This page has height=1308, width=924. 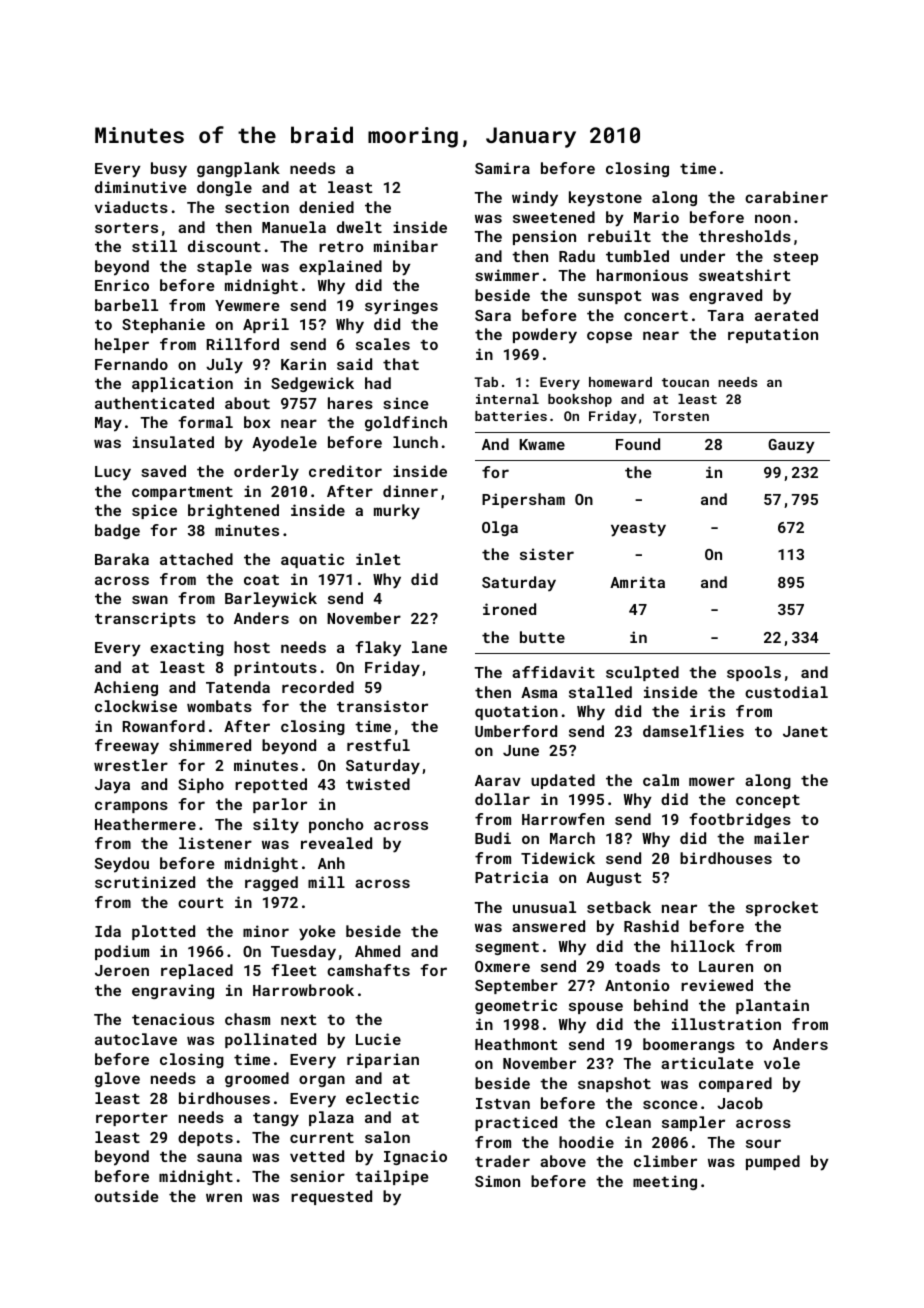 What do you see at coordinates (132, 1119) in the page?
I see `reporter` at bounding box center [132, 1119].
